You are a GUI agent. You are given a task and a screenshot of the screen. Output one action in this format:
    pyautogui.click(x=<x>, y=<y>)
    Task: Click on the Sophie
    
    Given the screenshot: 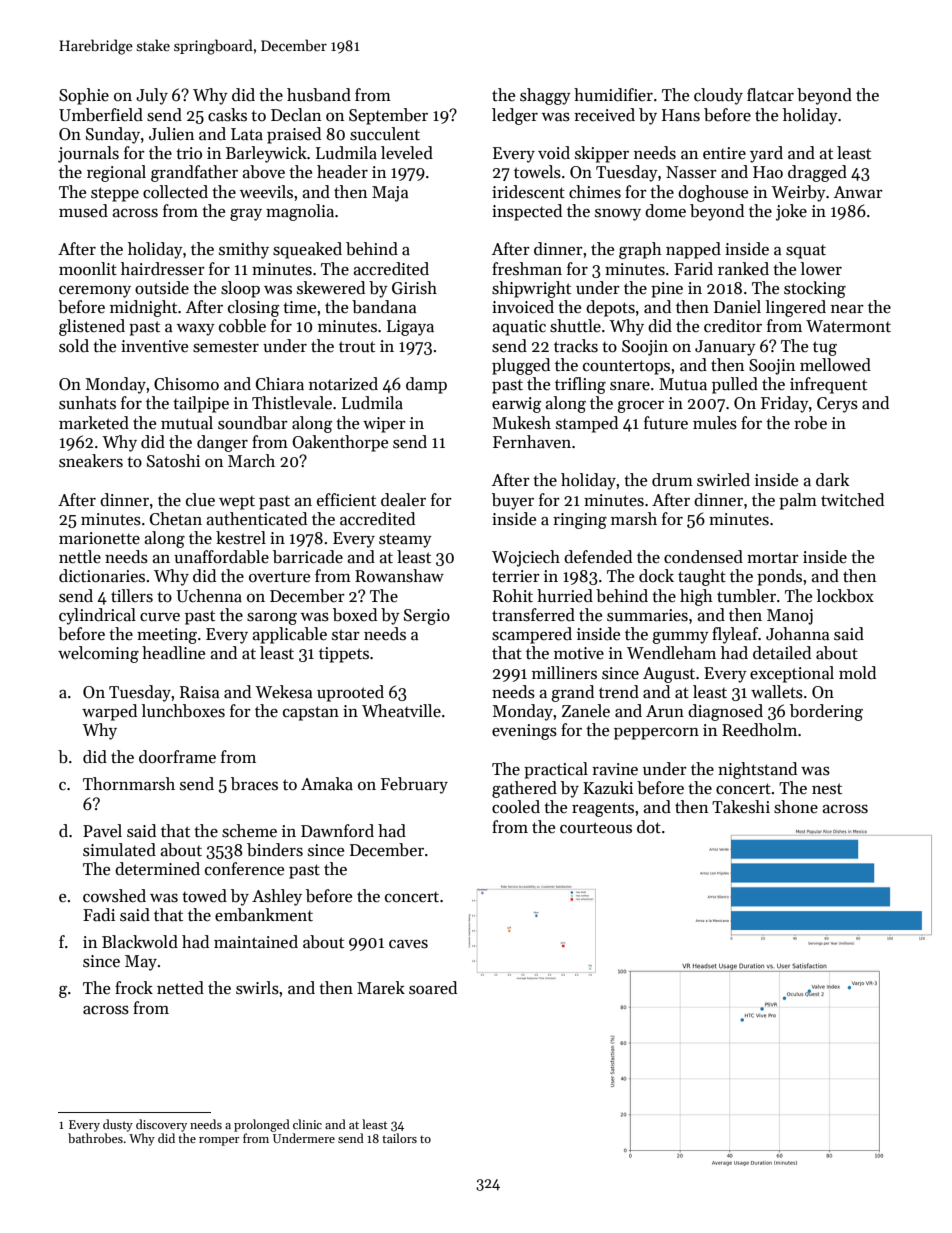 What is the action you would take?
    pyautogui.click(x=84, y=96)
